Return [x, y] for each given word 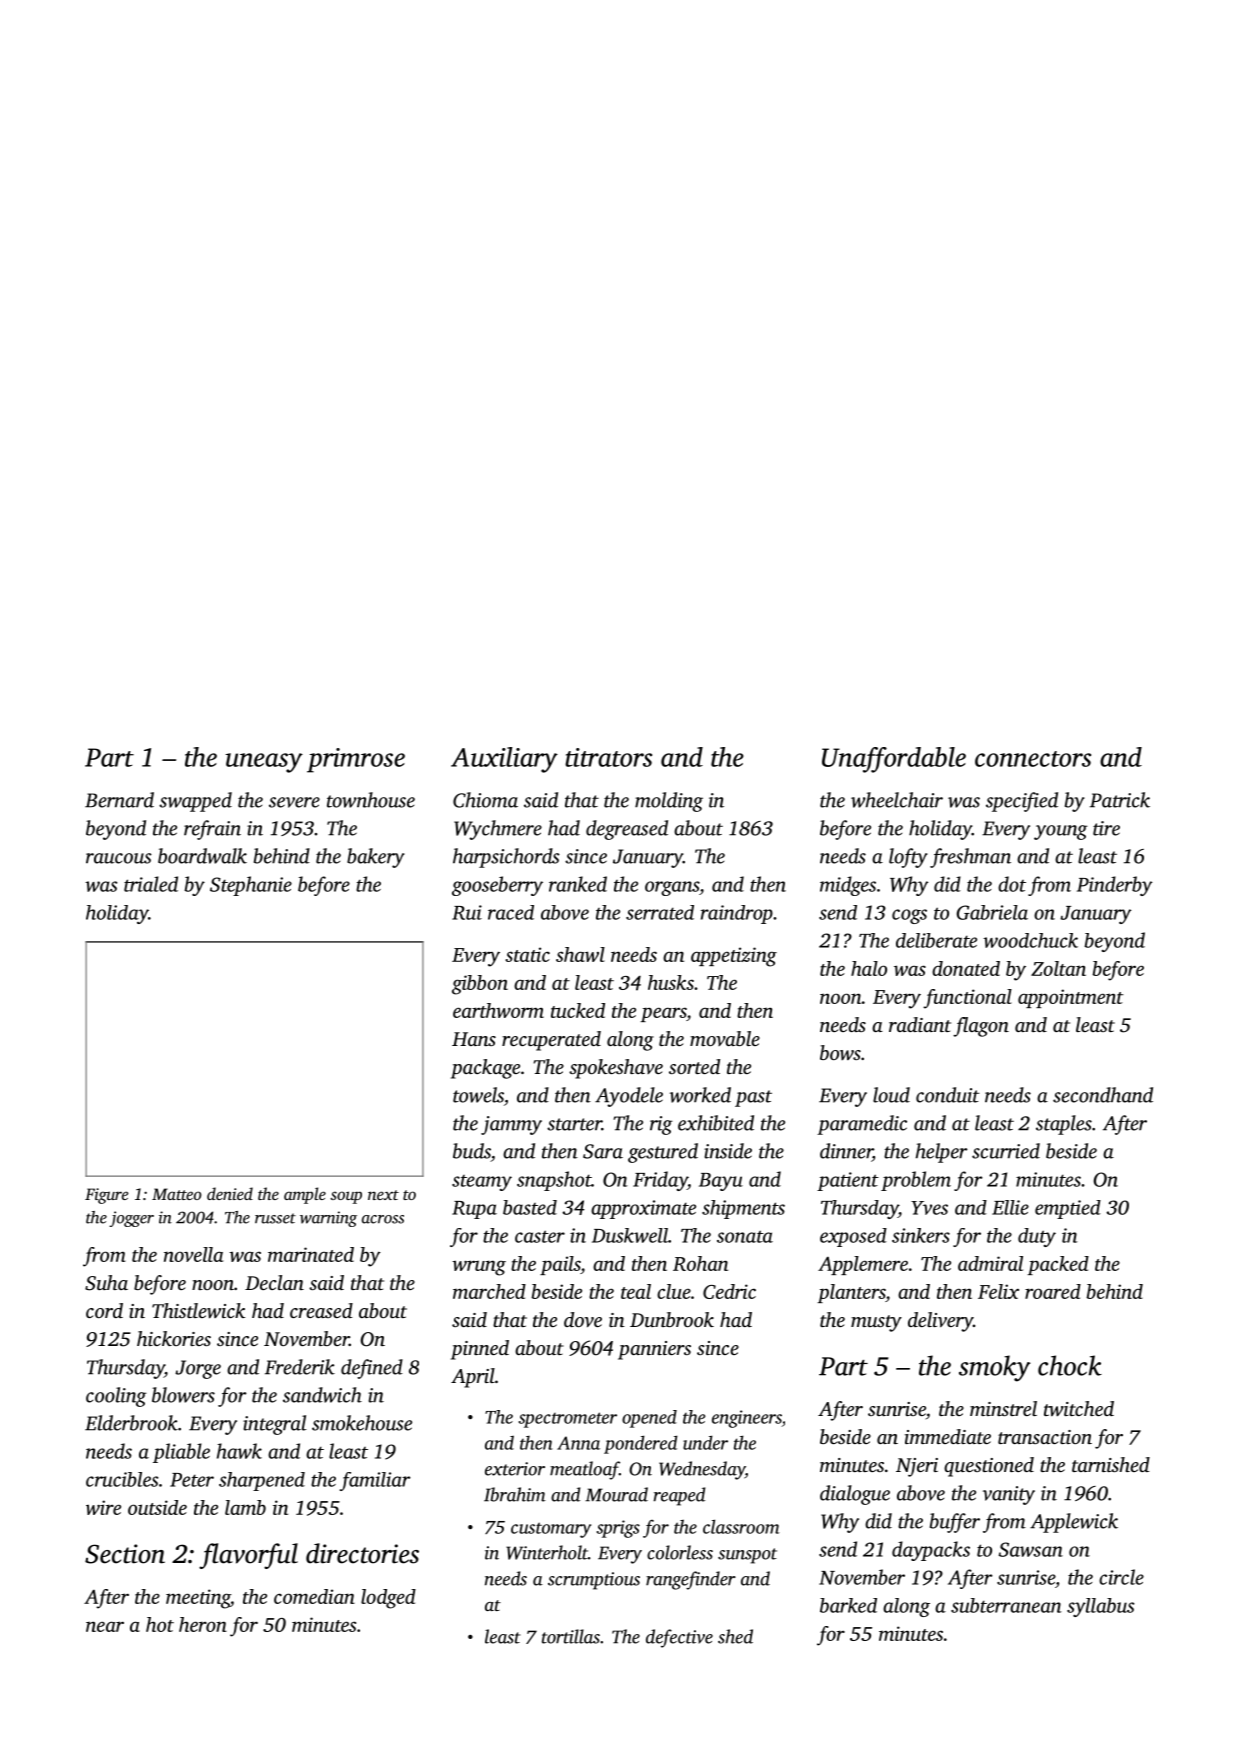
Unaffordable [894, 760]
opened [649, 1419]
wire [103, 1507]
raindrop [737, 914]
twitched [1079, 1408]
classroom [741, 1526]
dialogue [855, 1495]
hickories [174, 1338]
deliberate [936, 940]
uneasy [264, 763]
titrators [608, 757]
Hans [474, 1039]
